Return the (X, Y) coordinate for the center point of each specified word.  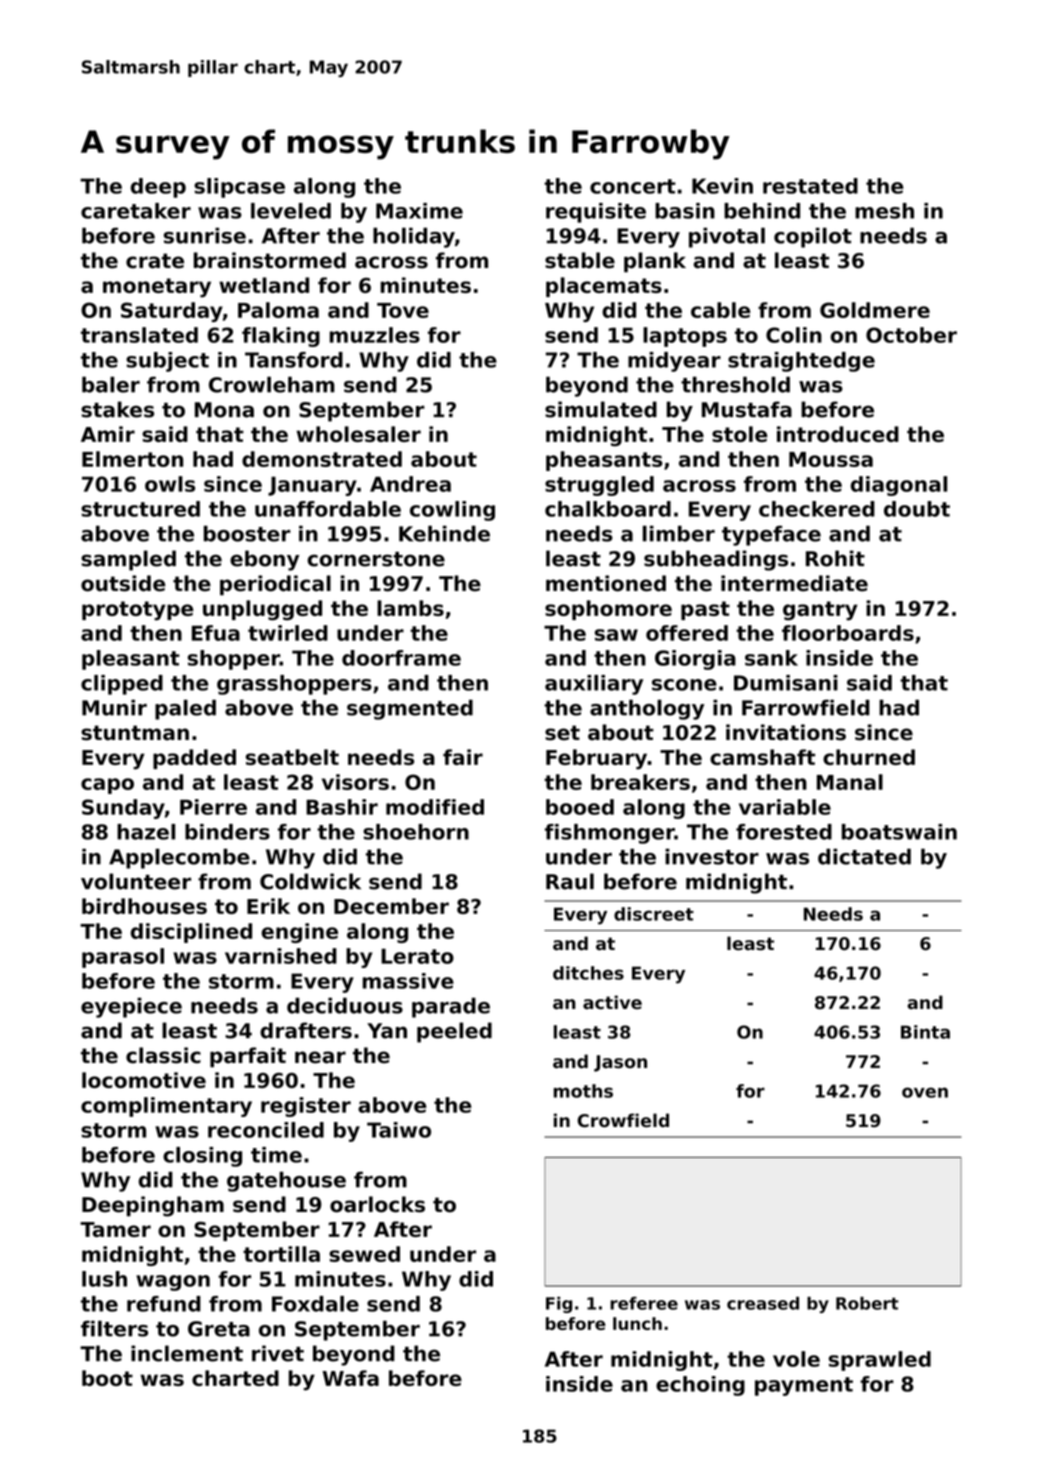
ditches (588, 973)
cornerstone (376, 559)
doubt (917, 509)
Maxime (419, 211)
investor (712, 856)
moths (583, 1091)
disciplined (191, 933)
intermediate (794, 583)
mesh (884, 211)
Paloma (278, 310)
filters (114, 1328)
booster (247, 533)
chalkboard (608, 509)
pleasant (131, 660)
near (320, 1057)
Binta (925, 1032)
